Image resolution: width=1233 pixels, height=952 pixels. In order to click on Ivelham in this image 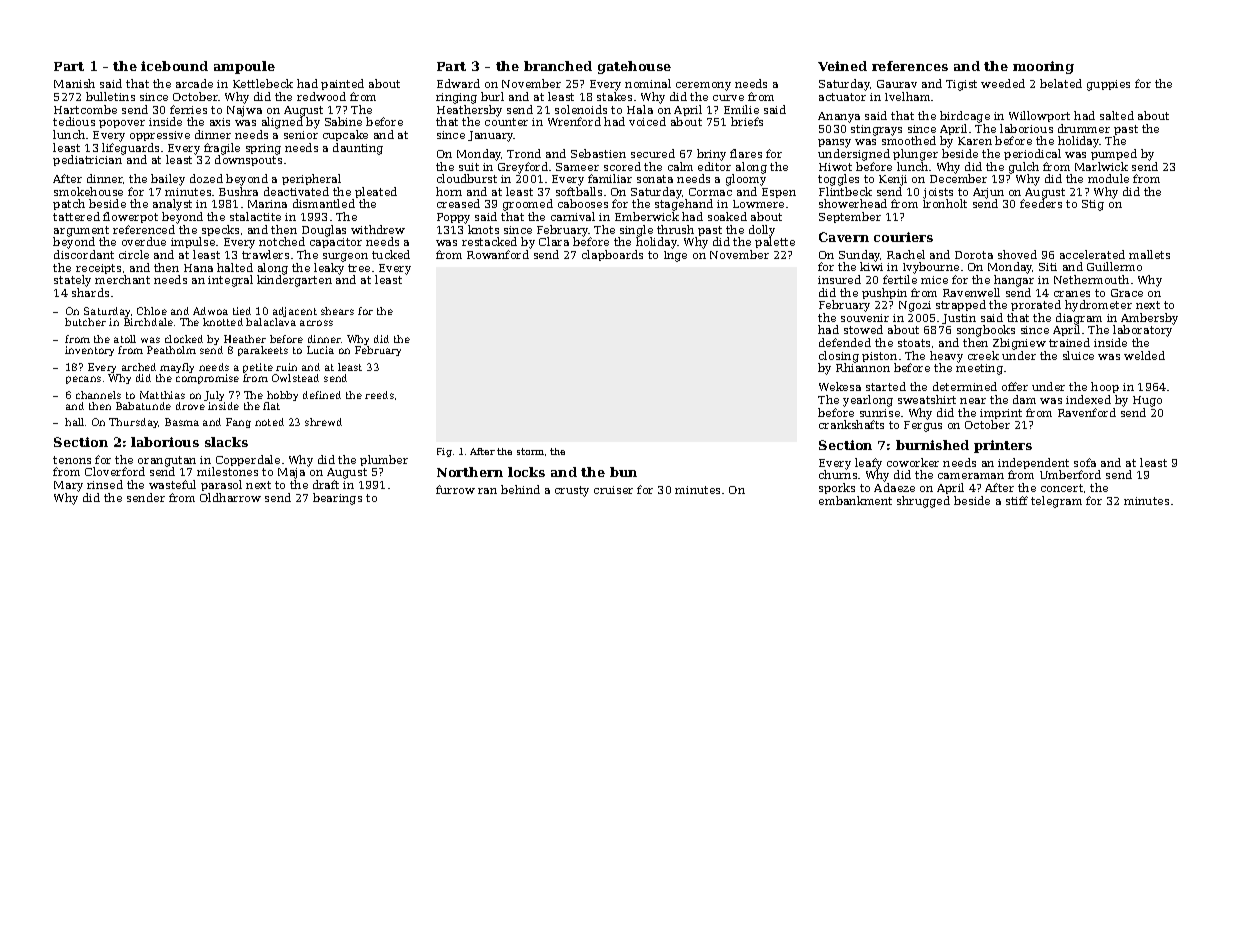, I will do `click(907, 96)`.
